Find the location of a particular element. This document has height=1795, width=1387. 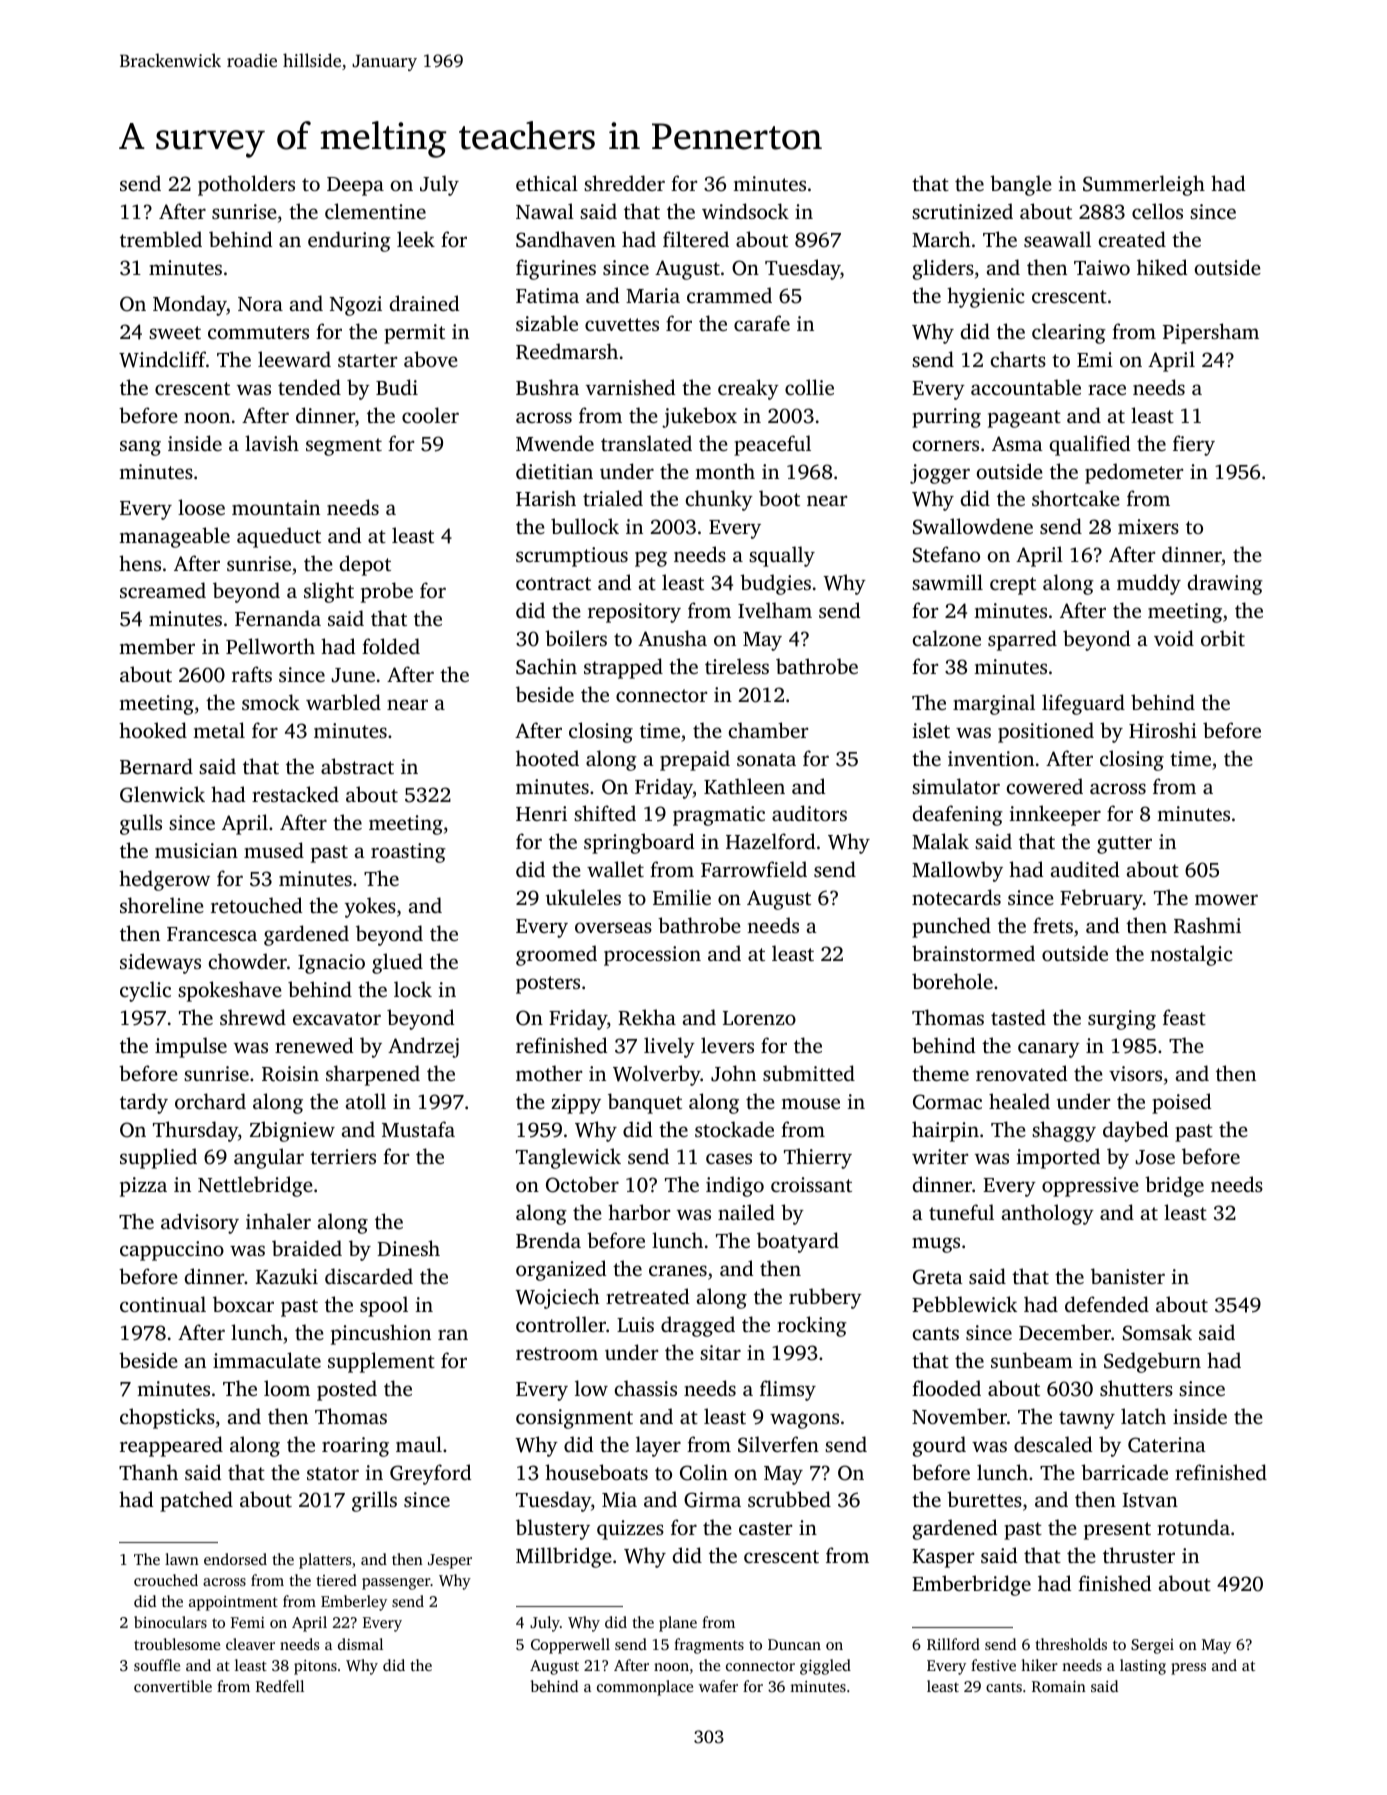

sawmill is located at coordinates (947, 582).
